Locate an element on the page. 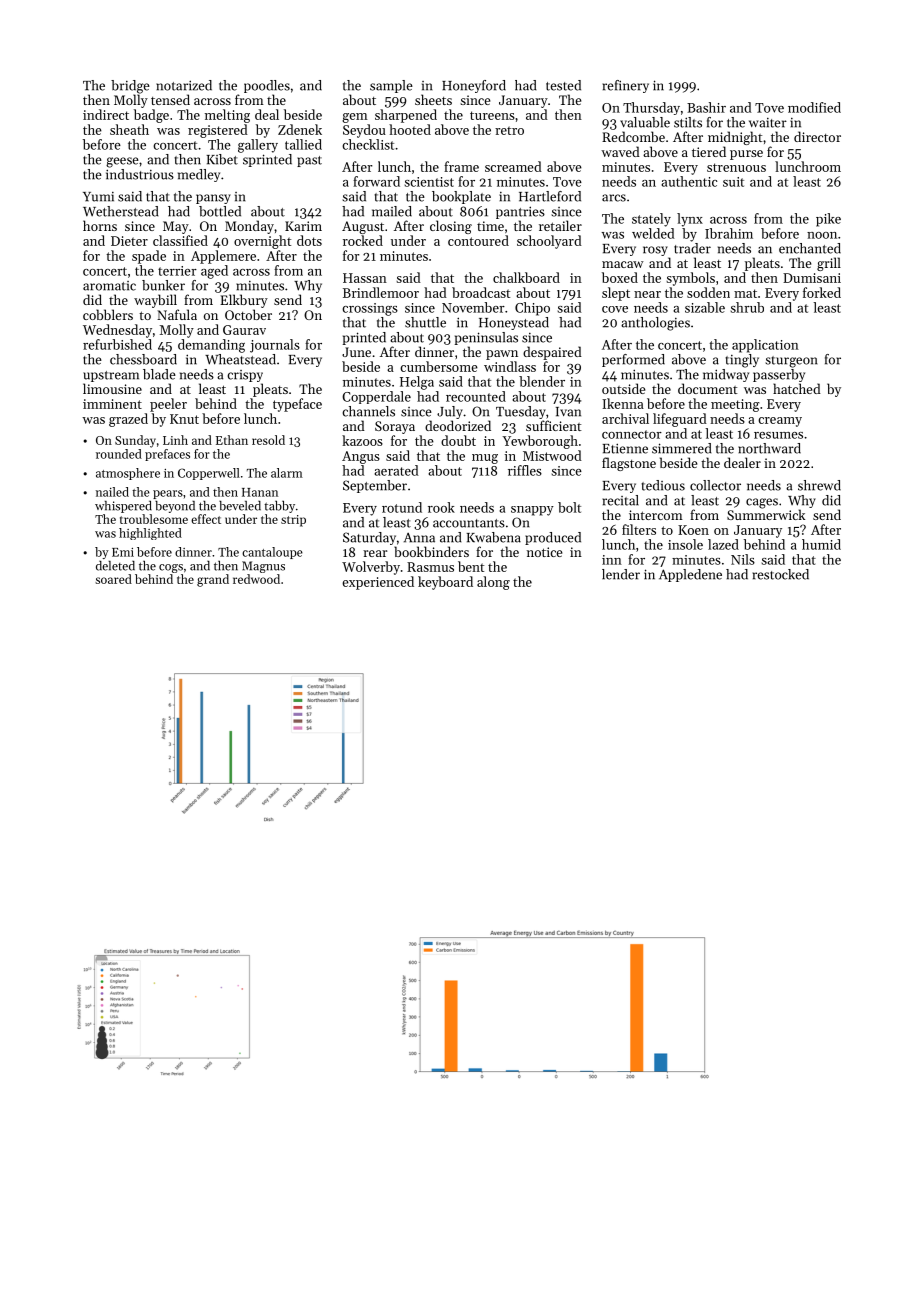 Image resolution: width=924 pixels, height=1308 pixels. tureens is located at coordinates (492, 115).
